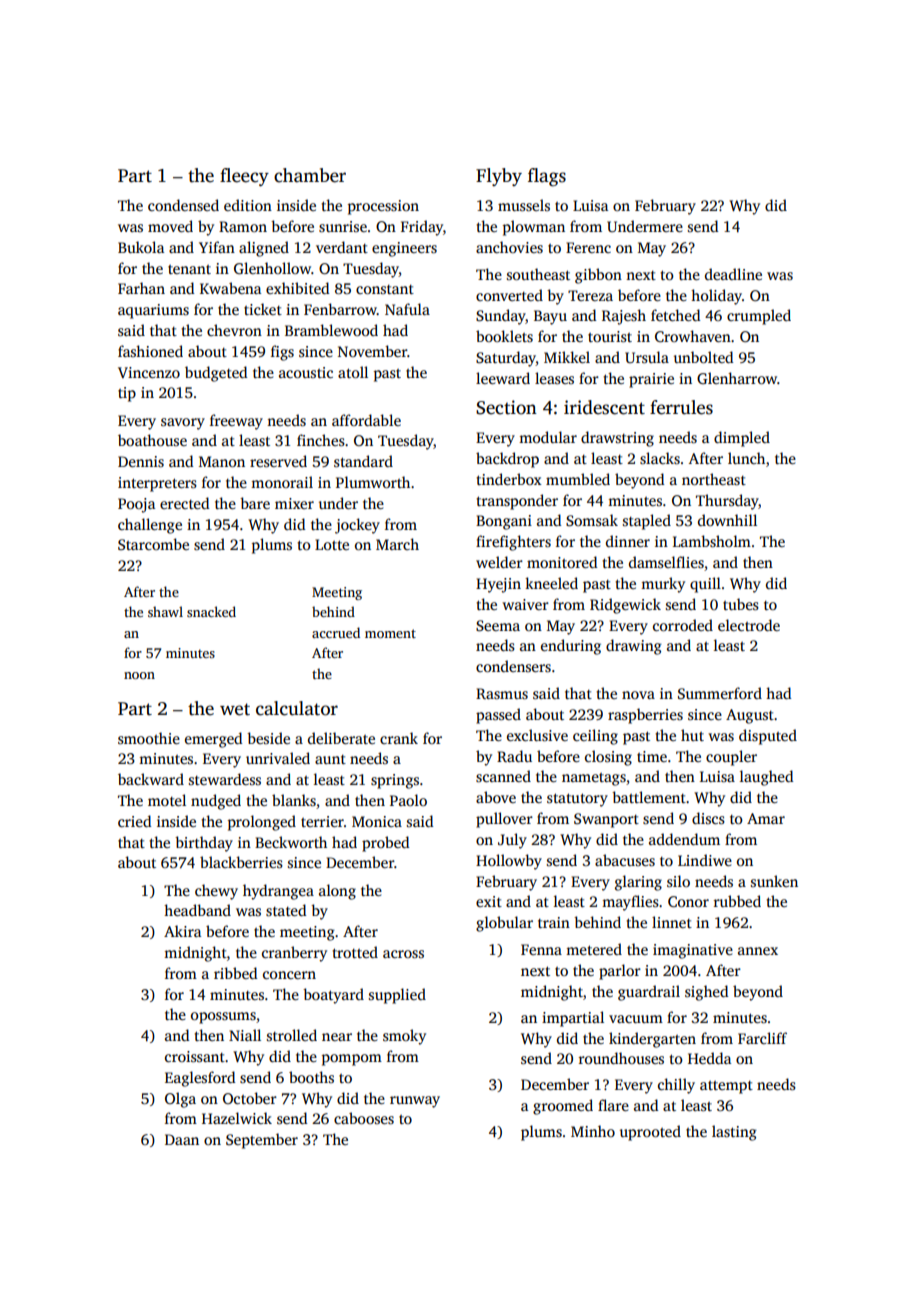 The width and height of the image is (924, 1311). I want to click on croissant, so click(195, 1056).
